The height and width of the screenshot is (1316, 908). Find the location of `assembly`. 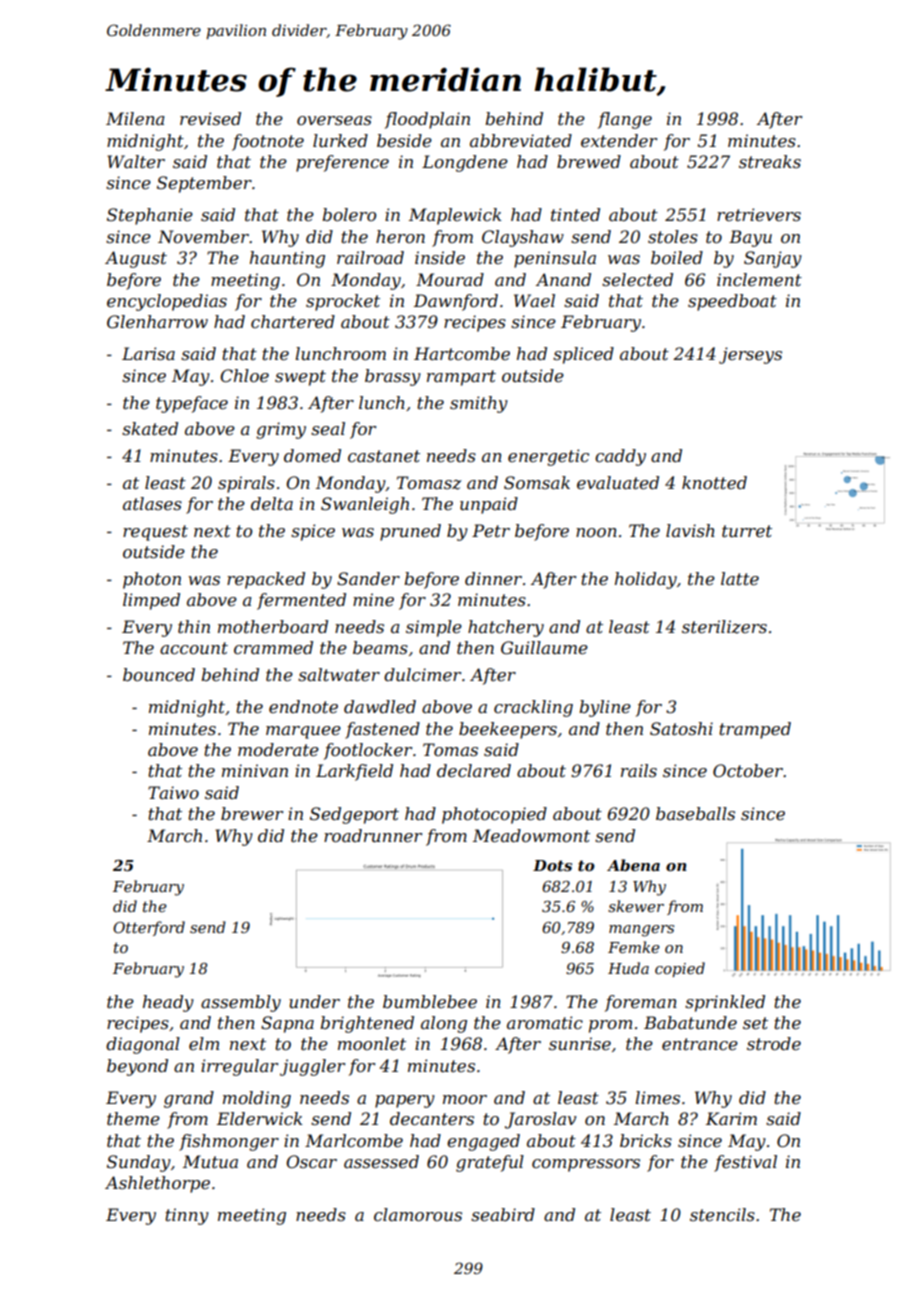

assembly is located at coordinates (241, 1003).
